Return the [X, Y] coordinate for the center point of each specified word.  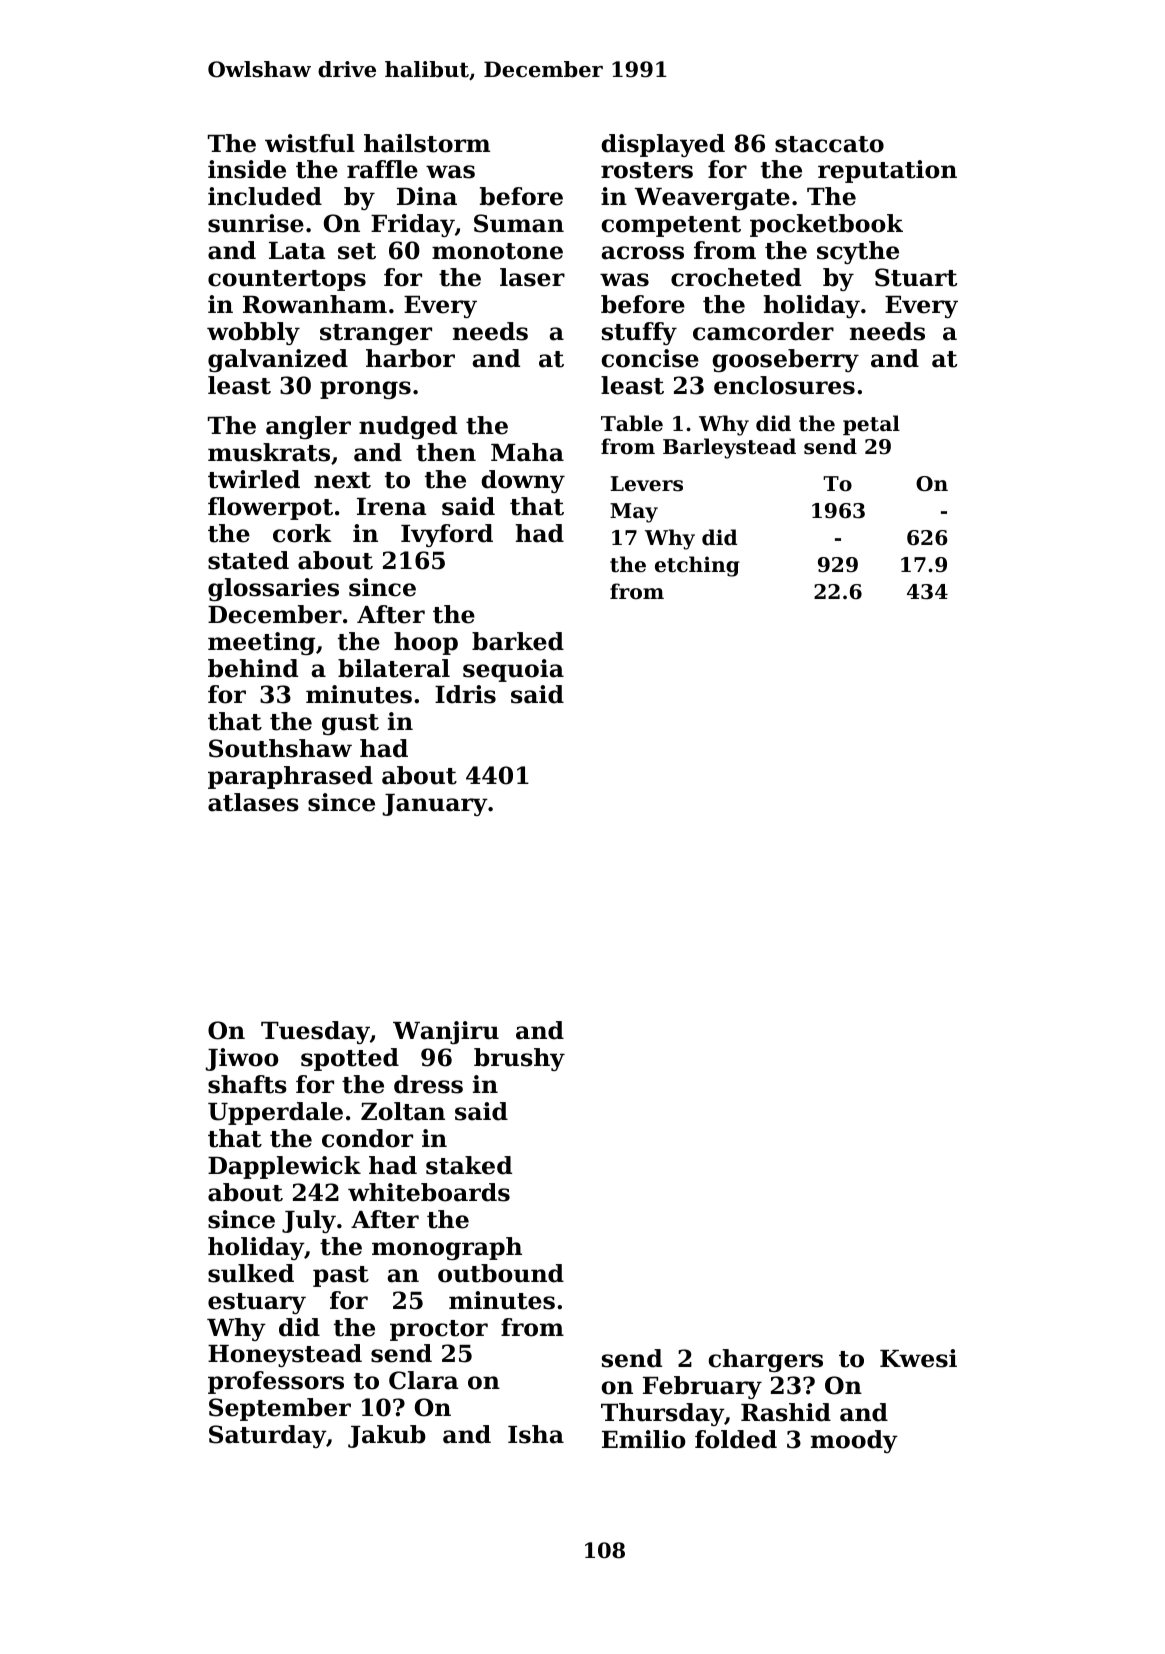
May [634, 513]
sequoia [513, 670]
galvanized [278, 360]
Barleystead [729, 448]
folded [736, 1439]
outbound [501, 1273]
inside [247, 169]
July [309, 1221]
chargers [765, 1360]
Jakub [387, 1436]
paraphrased [290, 777]
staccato [829, 144]
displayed [663, 145]
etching [697, 566]
